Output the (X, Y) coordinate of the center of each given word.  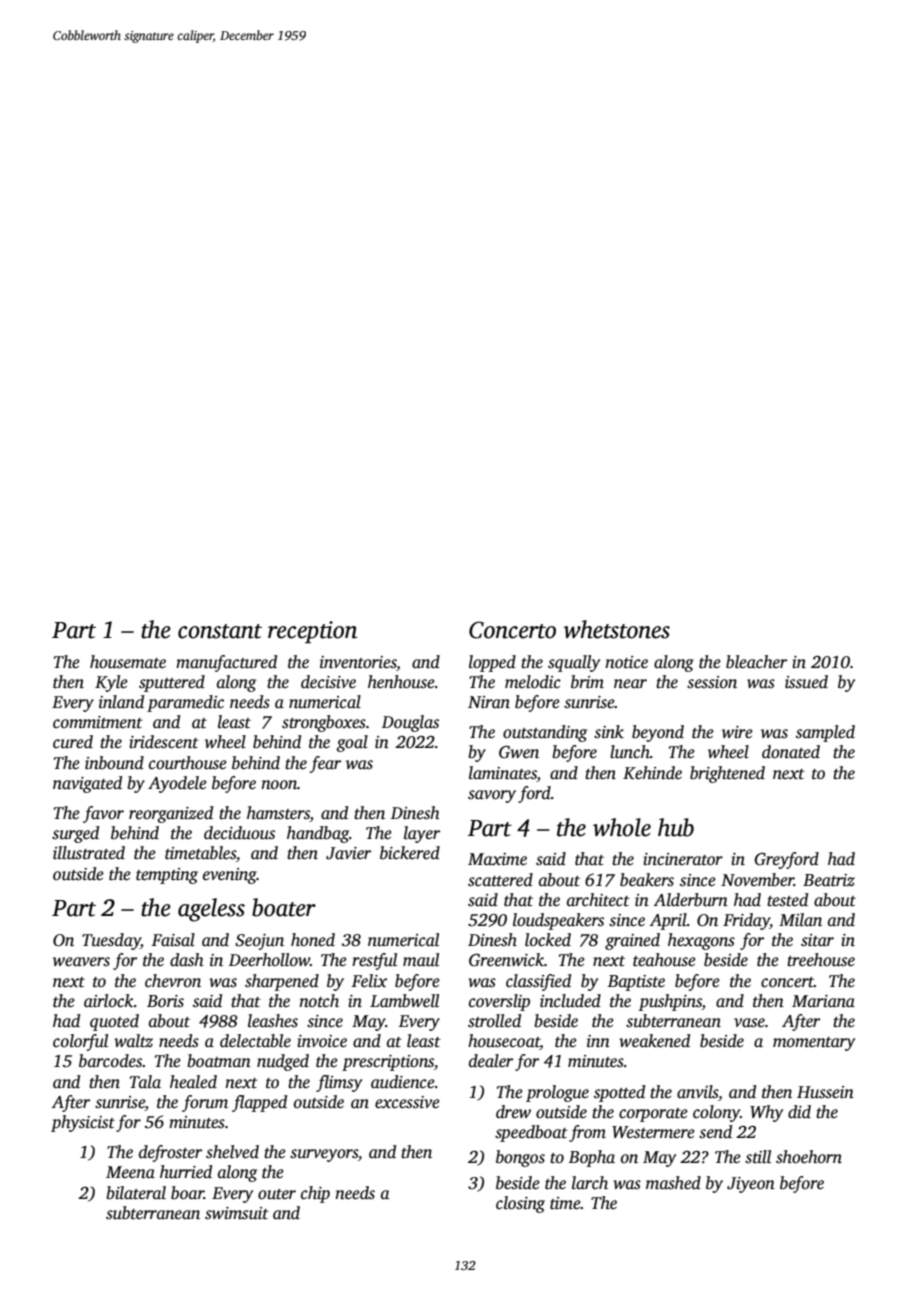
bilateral (136, 1193)
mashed (673, 1183)
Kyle (111, 683)
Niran (489, 702)
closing (520, 1204)
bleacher (756, 662)
